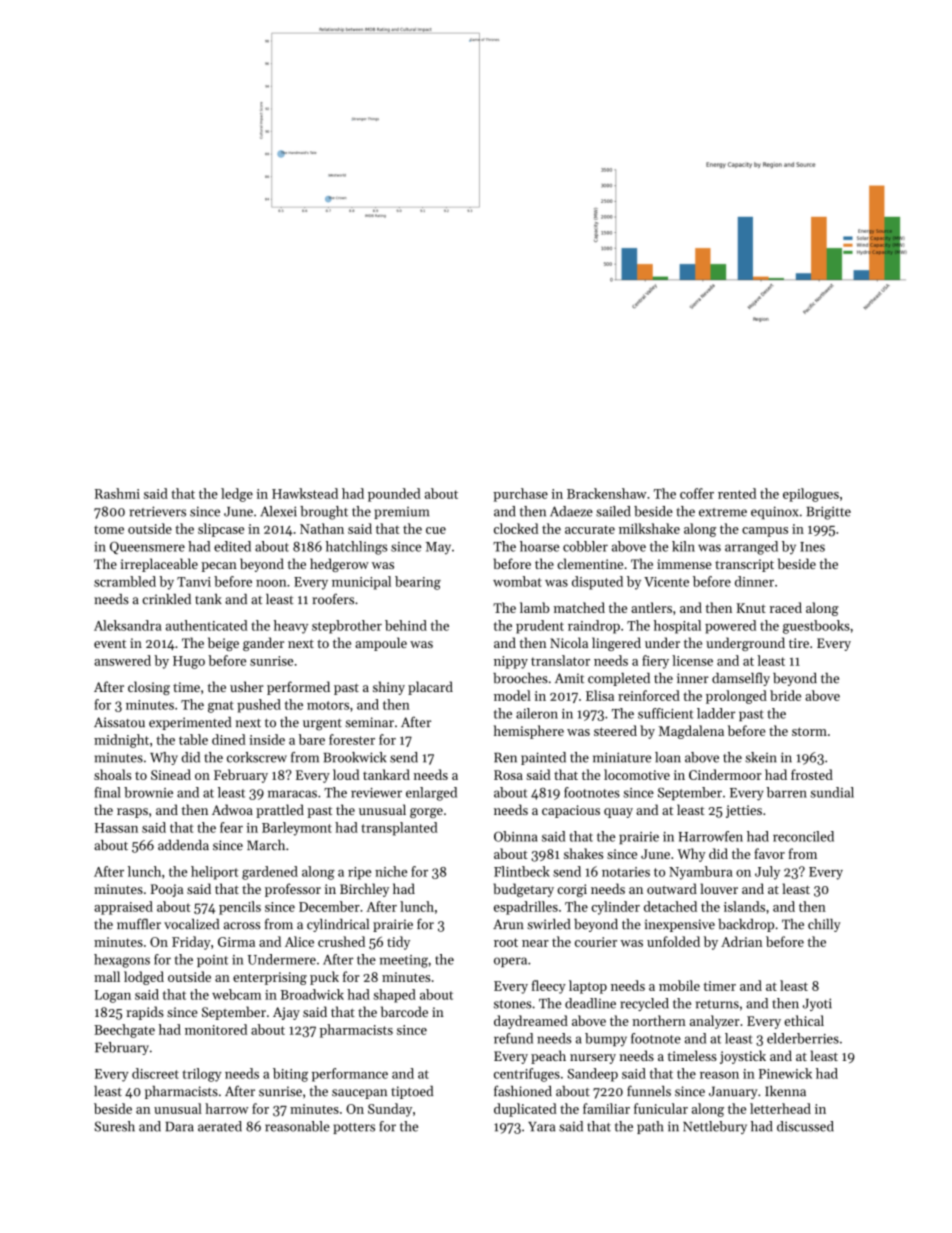  What do you see at coordinates (202, 1075) in the screenshot?
I see `trilogy` at bounding box center [202, 1075].
